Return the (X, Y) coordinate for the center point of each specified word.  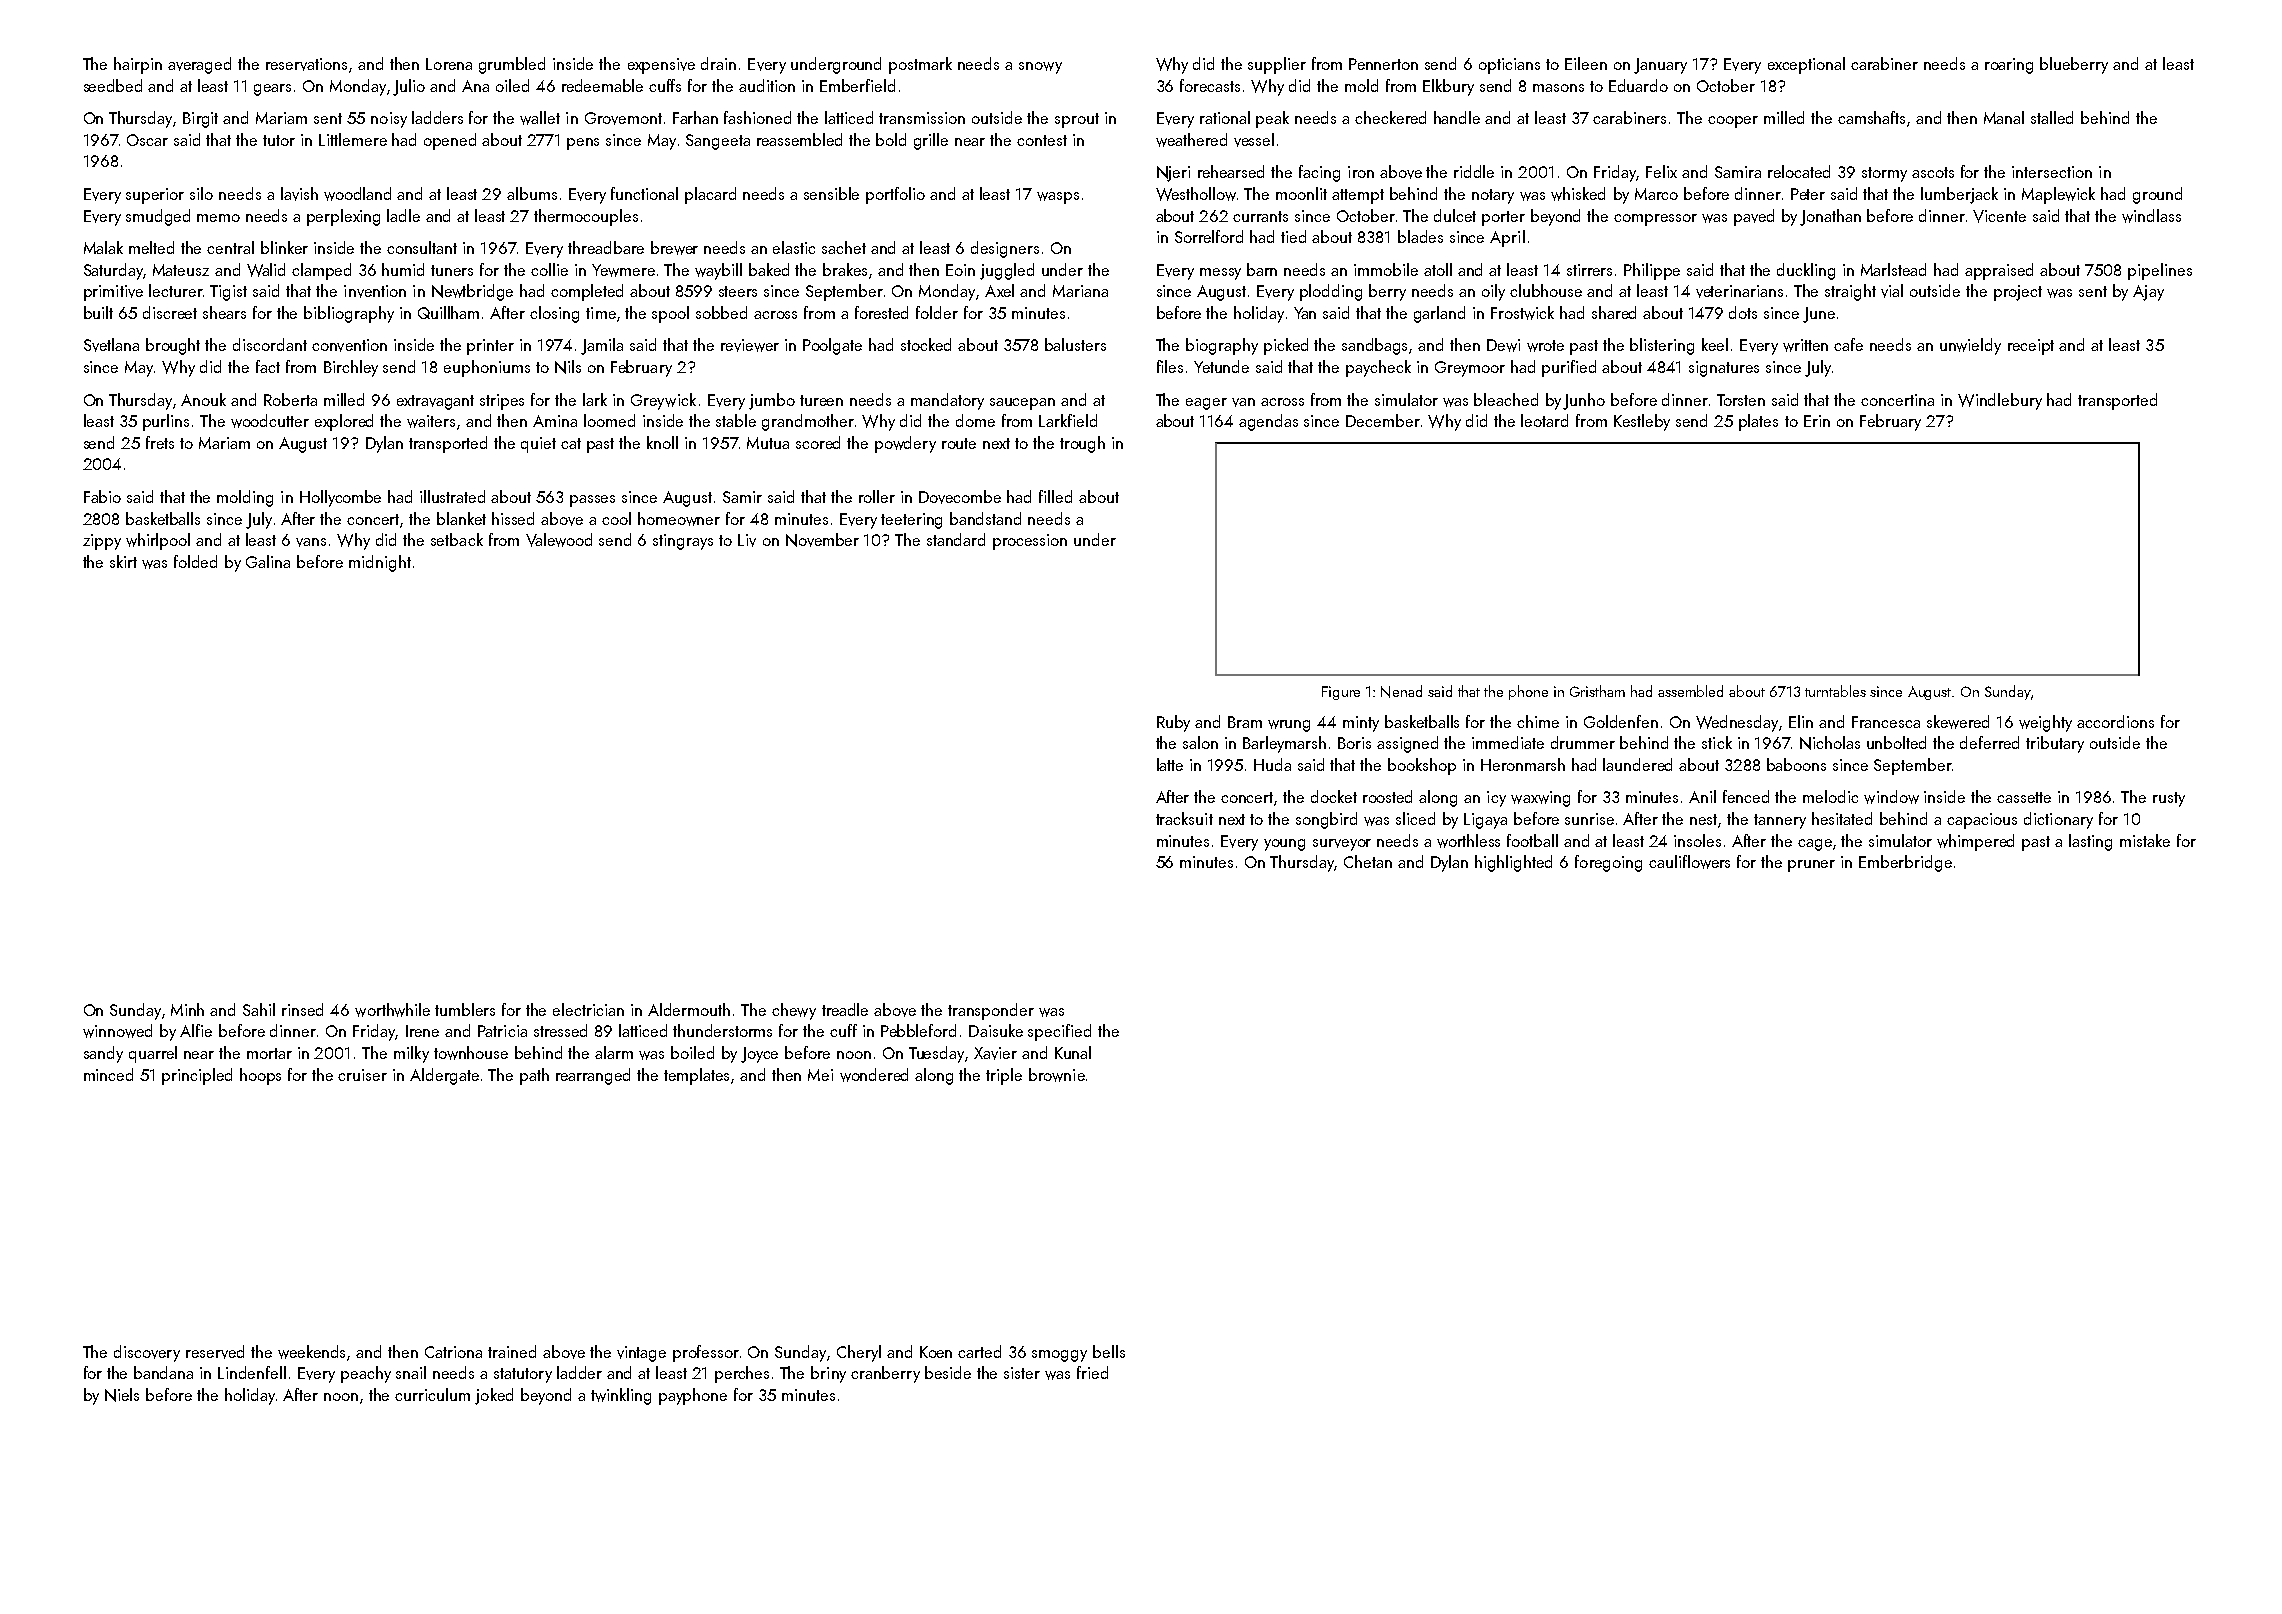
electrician (588, 1009)
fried (1092, 1372)
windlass (2151, 216)
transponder (991, 1011)
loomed (609, 420)
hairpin (138, 65)
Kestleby (1642, 422)
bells (1109, 1351)
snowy (1040, 68)
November (822, 540)
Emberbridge (1905, 863)
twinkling (621, 1396)
